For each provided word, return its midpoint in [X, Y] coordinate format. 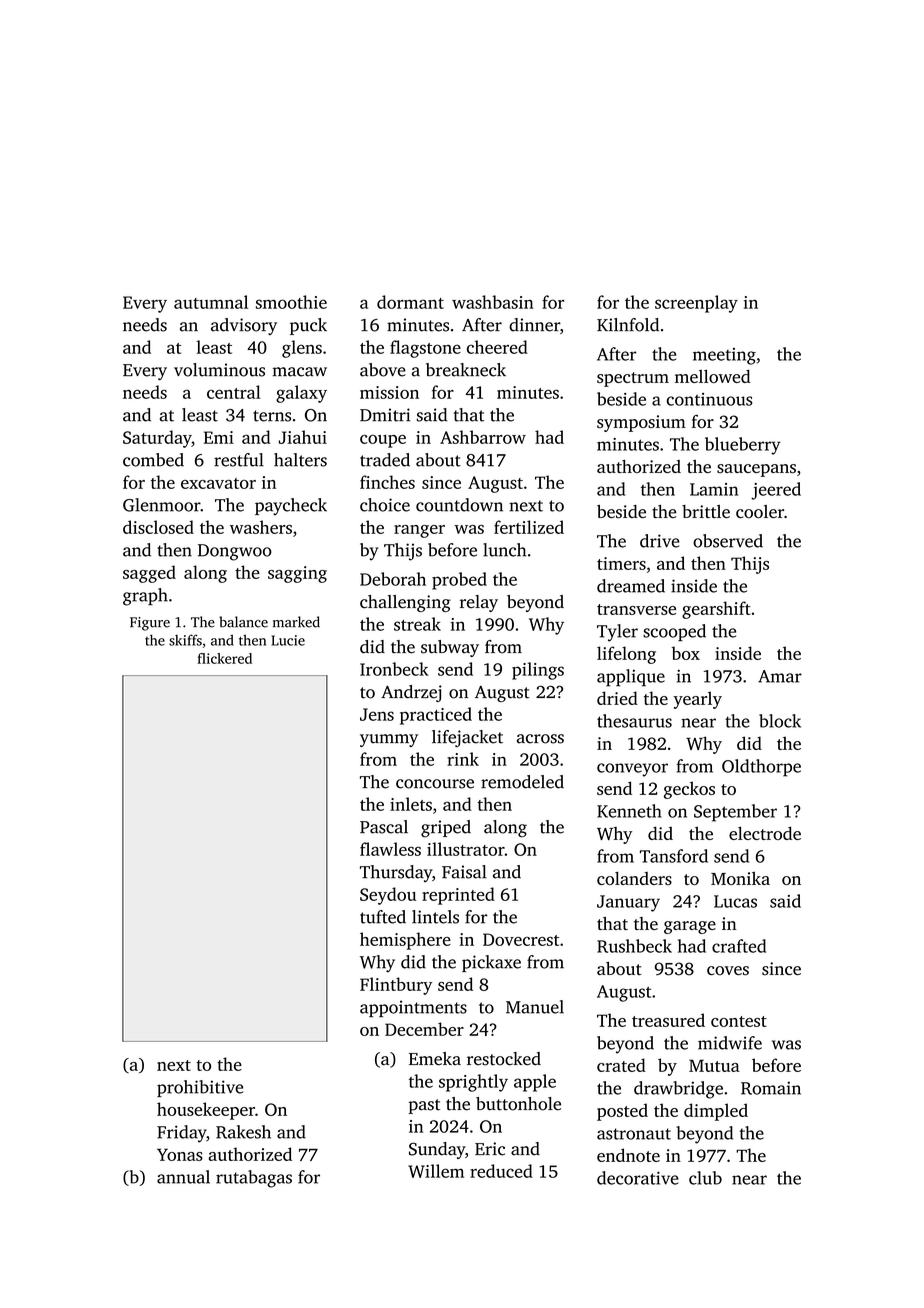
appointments [413, 1008]
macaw [300, 372]
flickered [225, 658]
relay [479, 603]
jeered [776, 491]
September [735, 813]
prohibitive [200, 1088]
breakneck [466, 370]
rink [463, 759]
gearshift [716, 610]
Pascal [384, 827]
